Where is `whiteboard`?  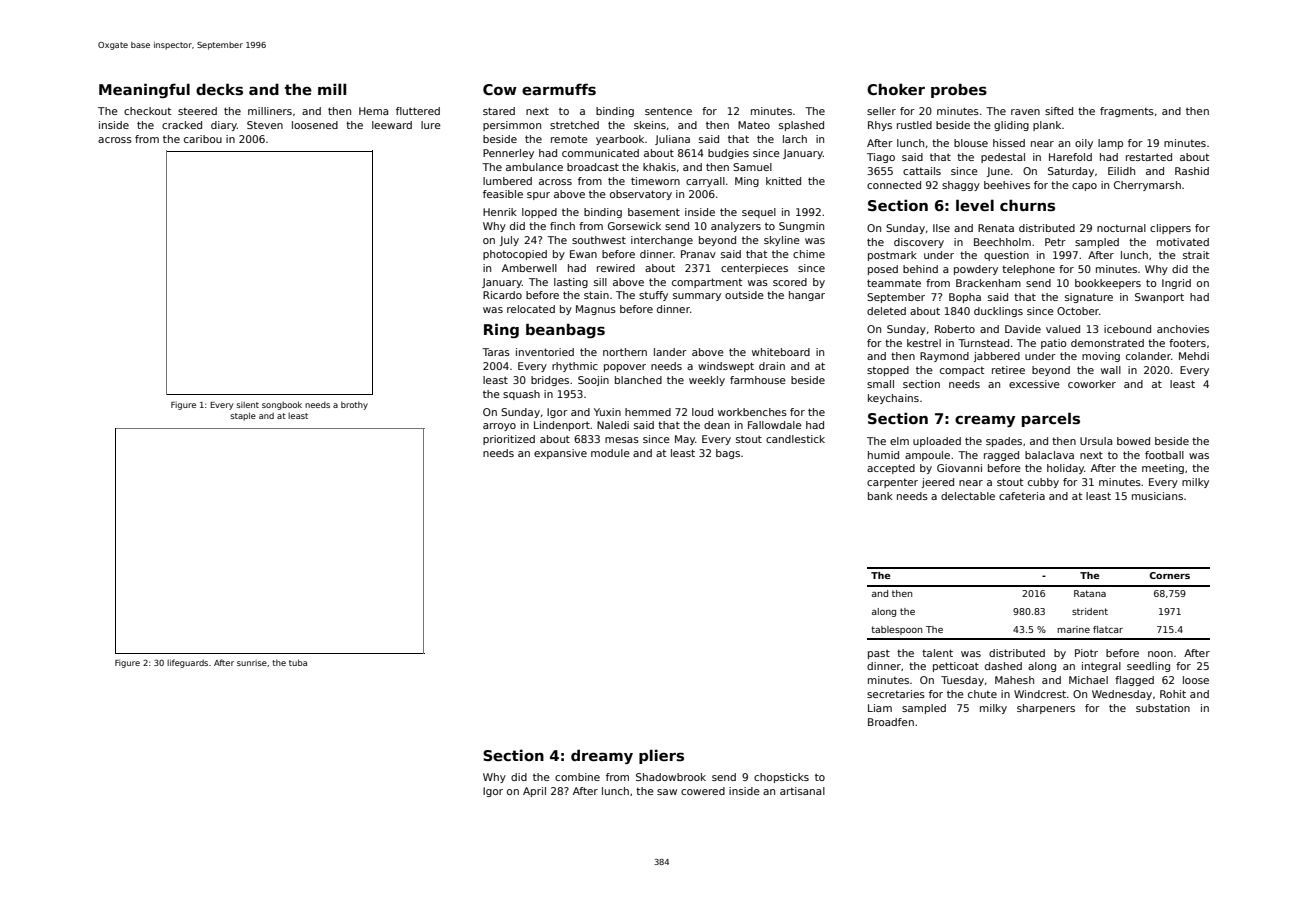
whiteboard is located at coordinates (781, 352).
